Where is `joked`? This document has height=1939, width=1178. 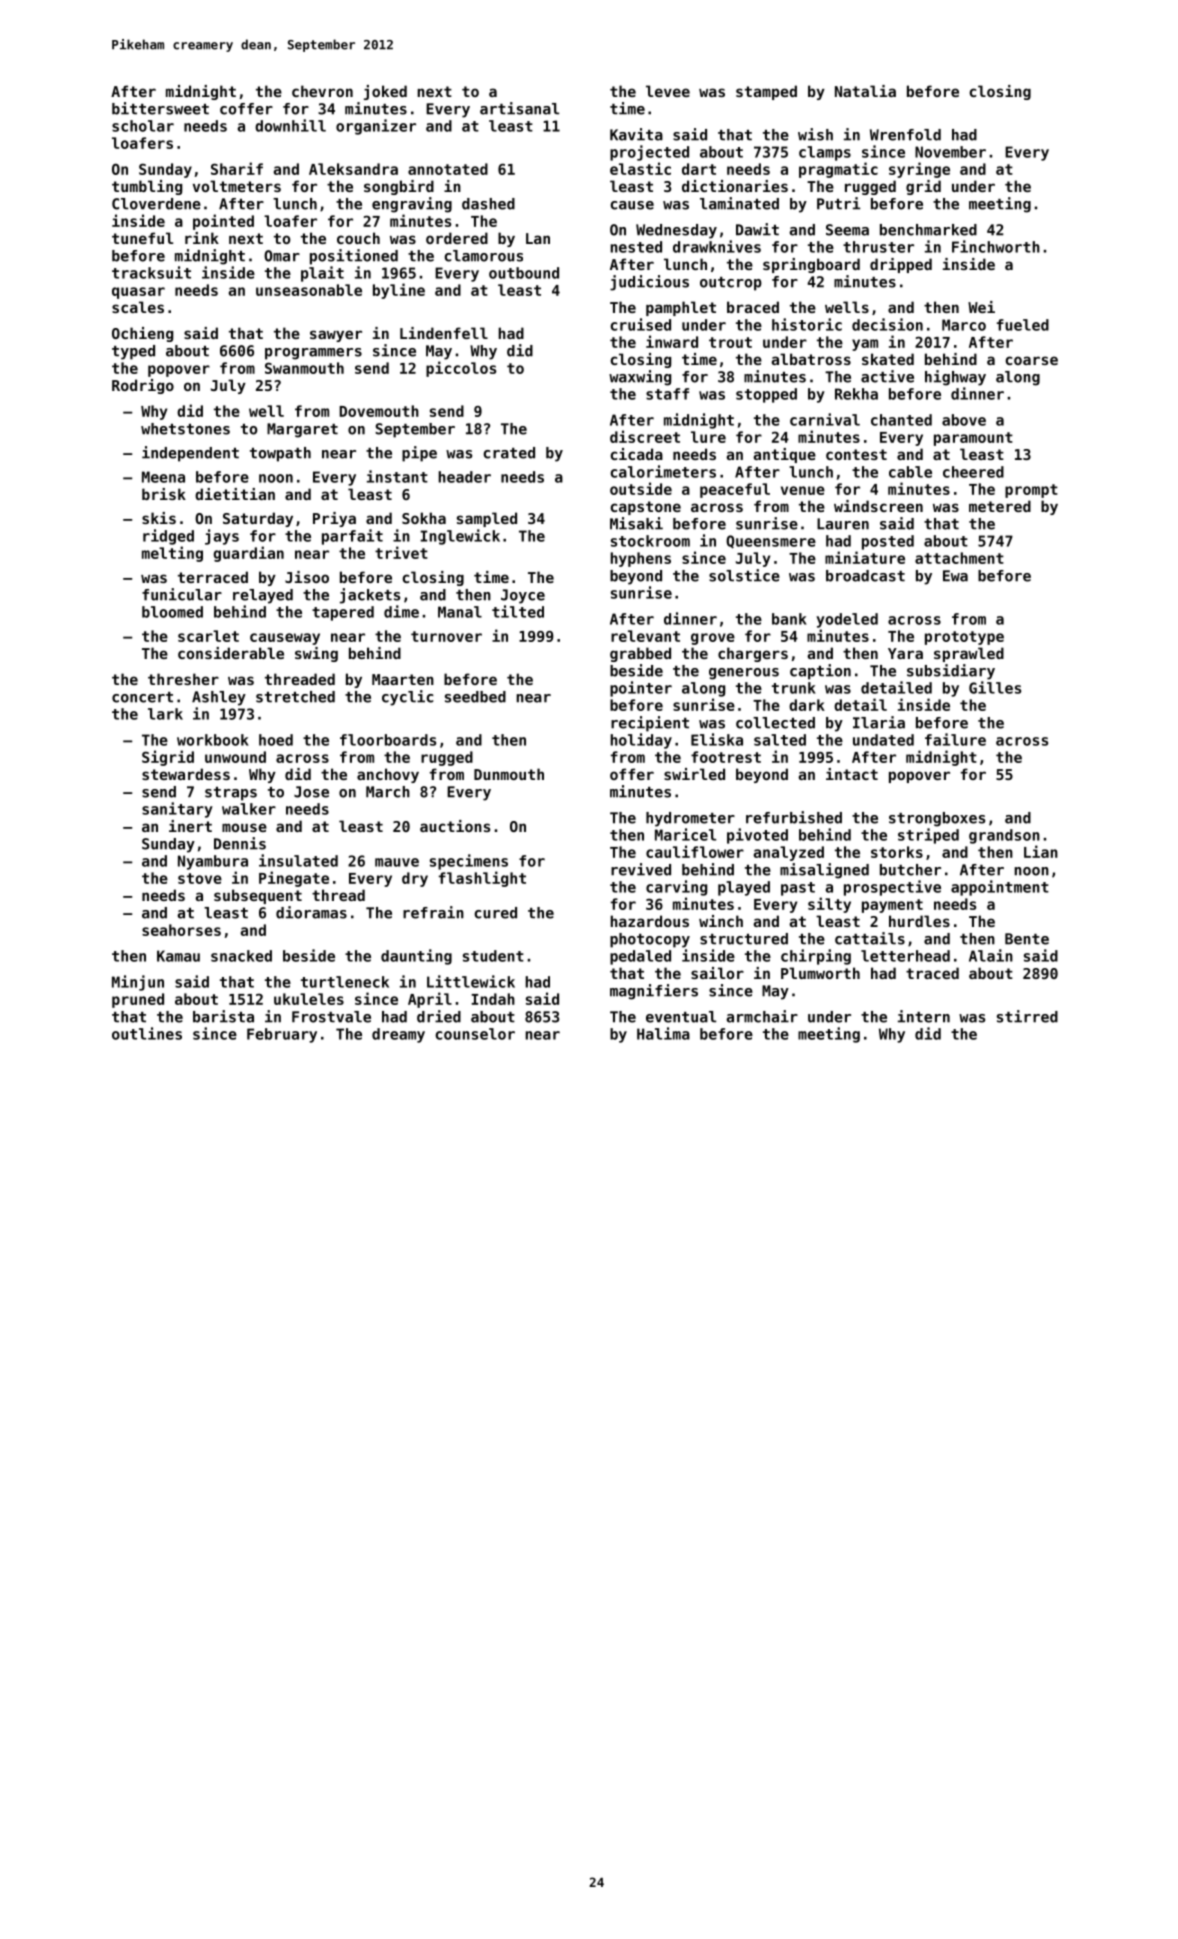 joked is located at coordinates (385, 92).
